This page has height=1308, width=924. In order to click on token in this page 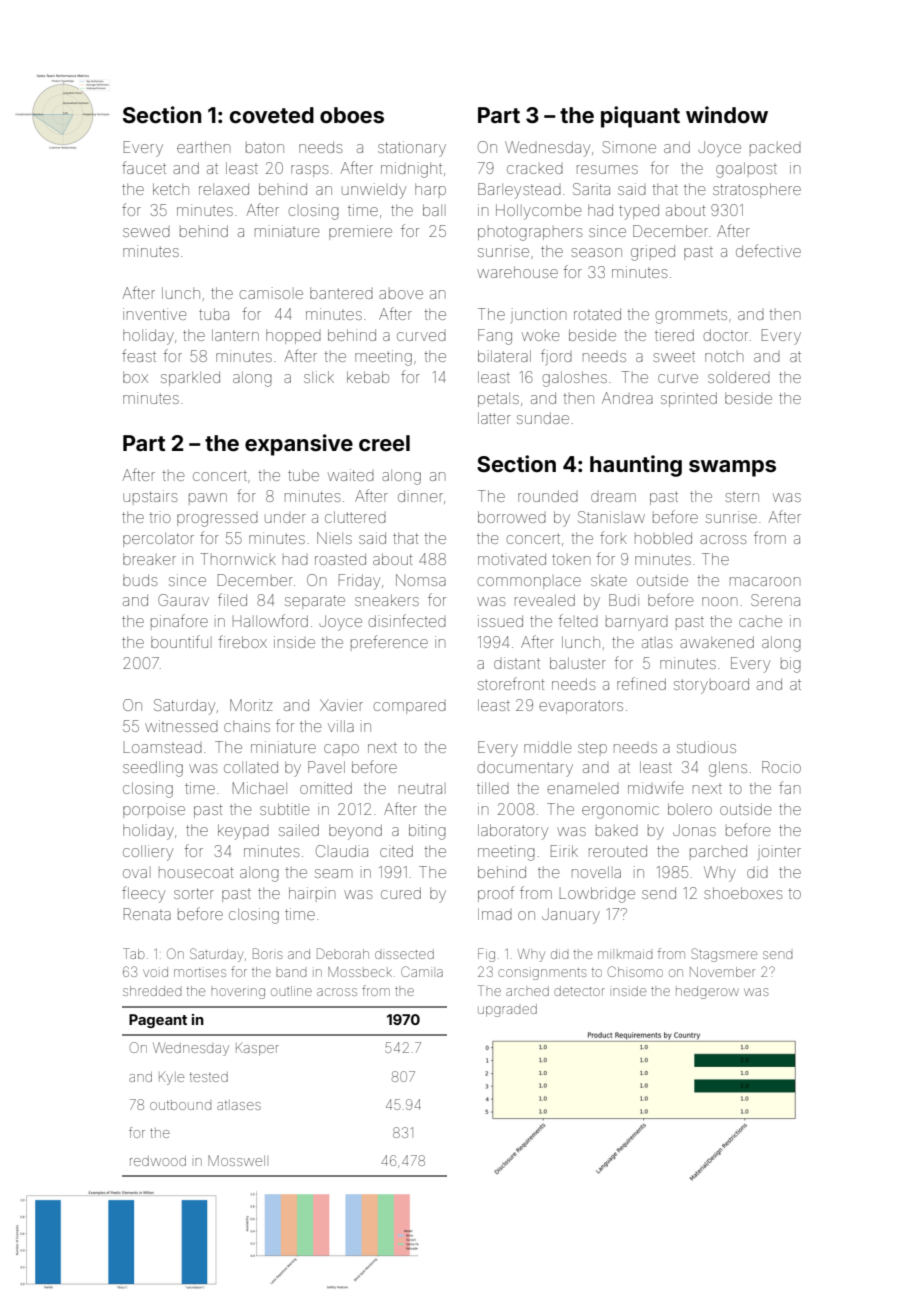, I will do `click(571, 559)`.
